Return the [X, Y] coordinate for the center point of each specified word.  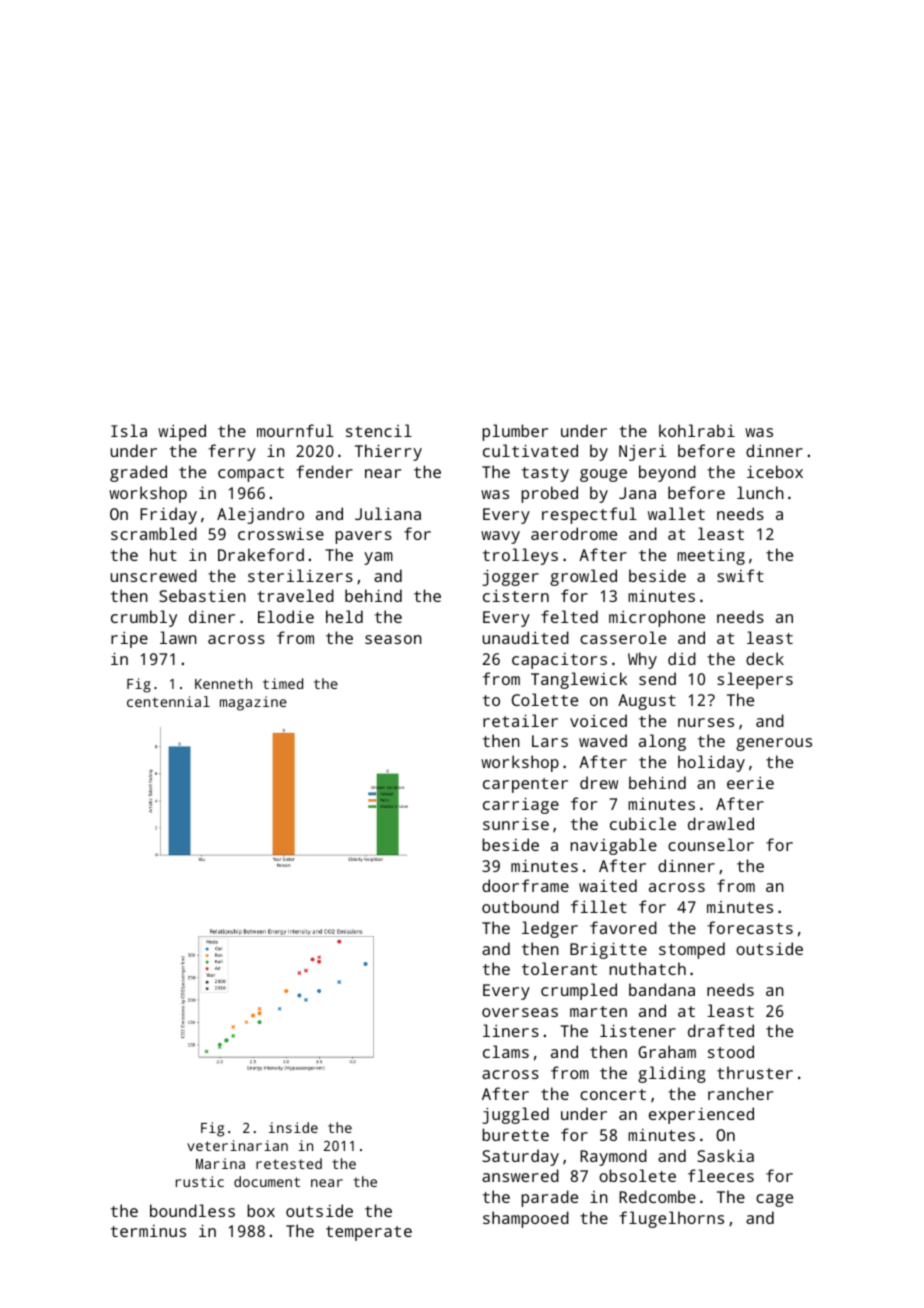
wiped [182, 432]
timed [283, 683]
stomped [692, 950]
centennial [168, 701]
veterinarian [237, 1145]
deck [765, 658]
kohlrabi [697, 430]
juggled [515, 1115]
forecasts [750, 927]
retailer [520, 720]
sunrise [516, 823]
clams [506, 1051]
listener [638, 1030]
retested [289, 1163]
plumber [515, 432]
